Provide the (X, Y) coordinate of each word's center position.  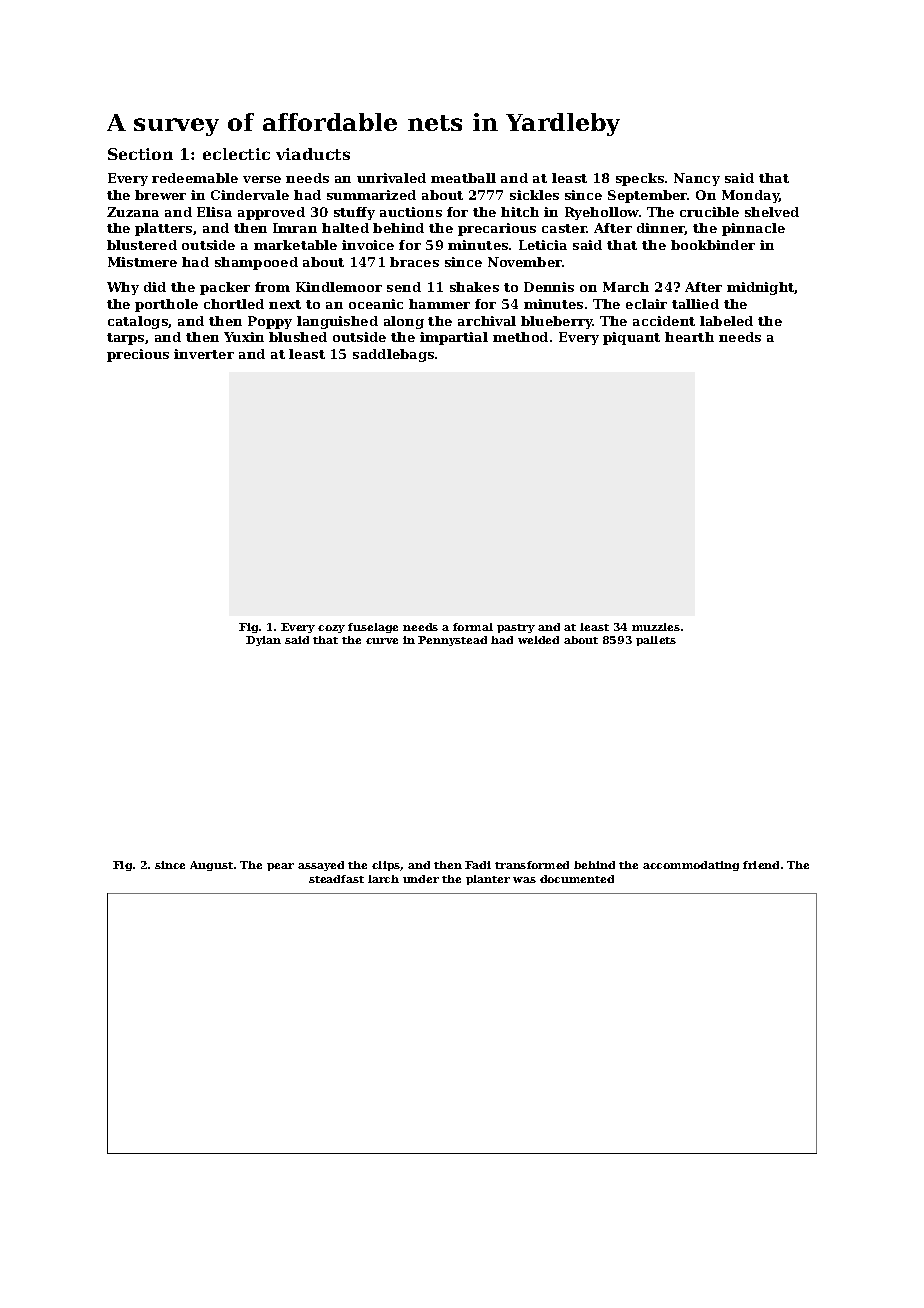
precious (138, 355)
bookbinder (713, 245)
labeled (726, 321)
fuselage (373, 628)
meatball (463, 178)
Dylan (263, 641)
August (211, 866)
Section (140, 154)
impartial (454, 338)
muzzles (656, 627)
